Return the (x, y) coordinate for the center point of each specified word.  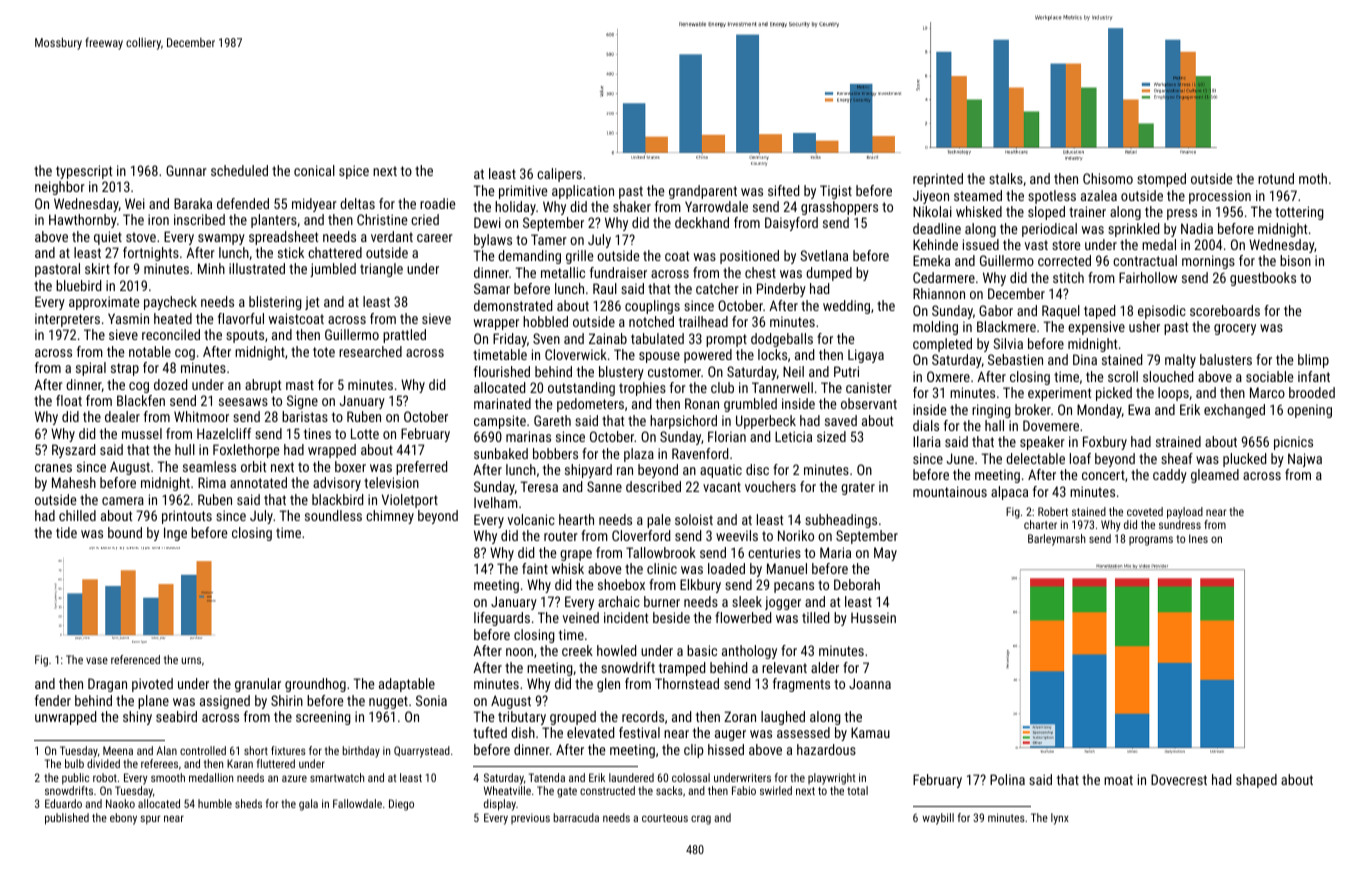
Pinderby (781, 290)
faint (535, 568)
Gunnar (186, 170)
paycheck (170, 303)
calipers (559, 175)
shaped (1256, 781)
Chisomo (1108, 178)
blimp (1313, 361)
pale (659, 521)
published (67, 819)
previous (530, 818)
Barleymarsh (1057, 540)
